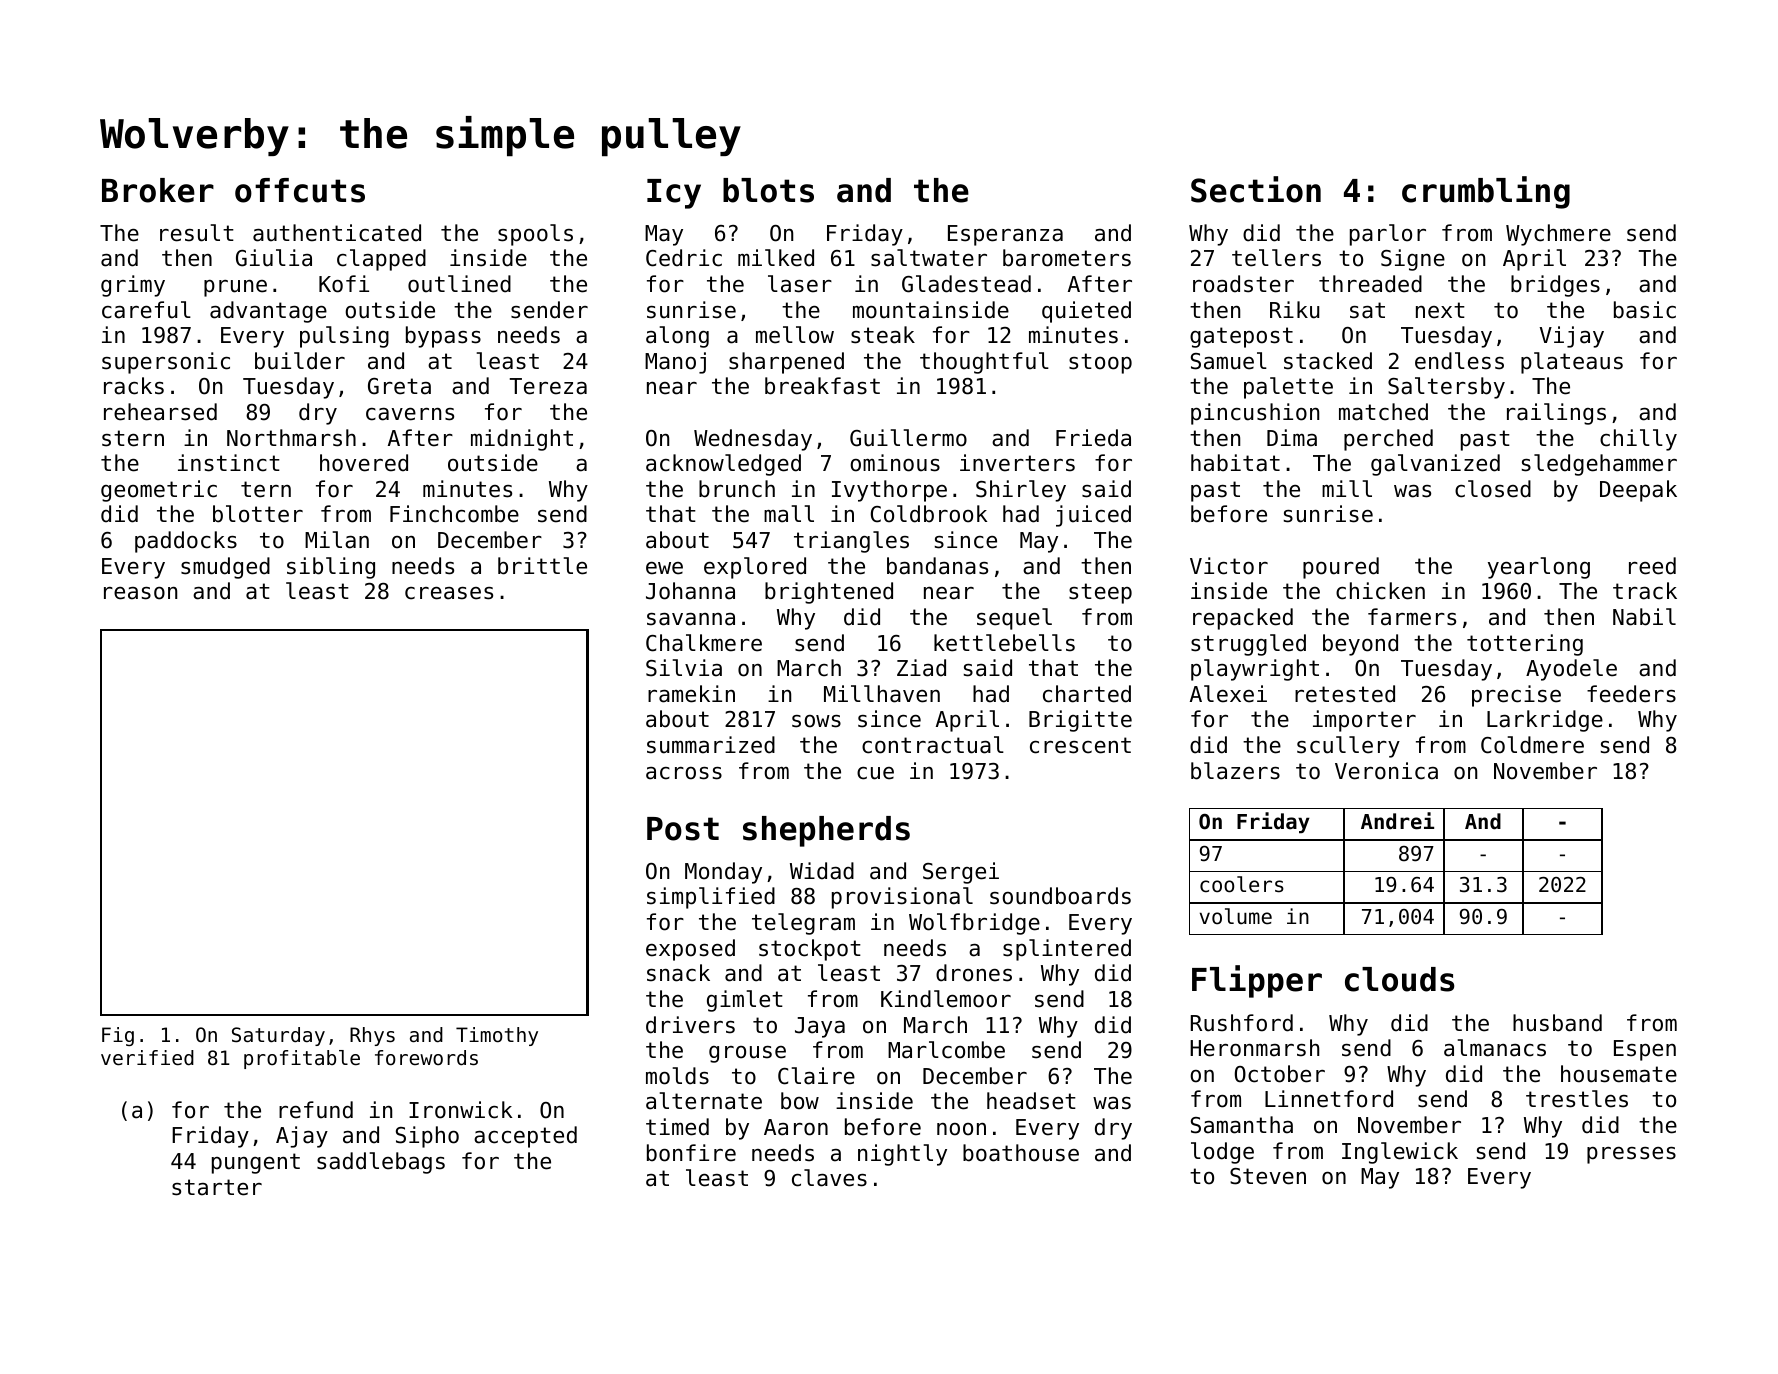  Describe the element at coordinates (140, 593) in the screenshot. I see `reason` at that location.
